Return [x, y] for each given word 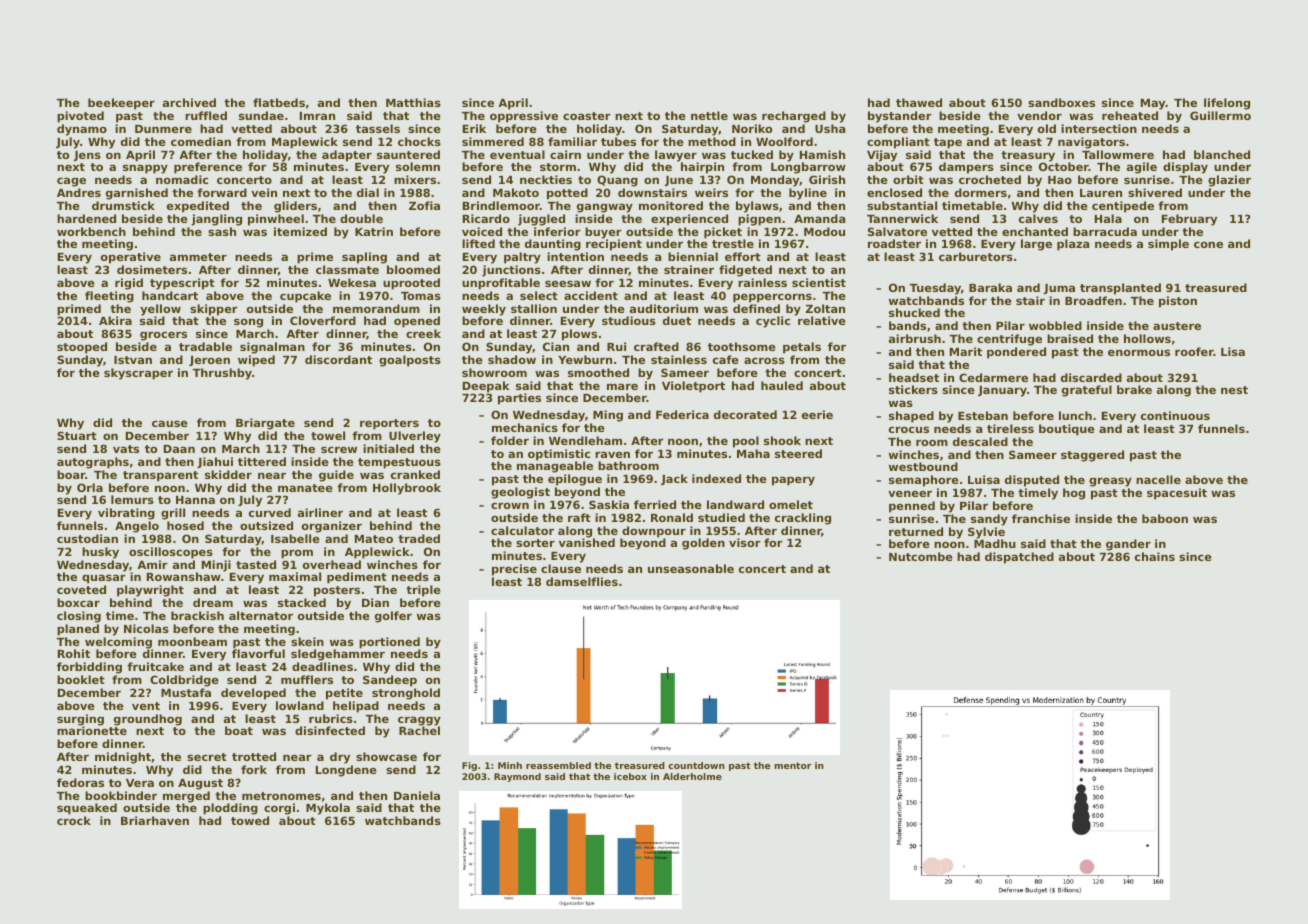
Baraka [990, 287]
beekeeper [121, 104]
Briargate [265, 424]
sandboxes [1061, 102]
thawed [919, 102]
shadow [512, 359]
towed [250, 820]
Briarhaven [155, 820]
